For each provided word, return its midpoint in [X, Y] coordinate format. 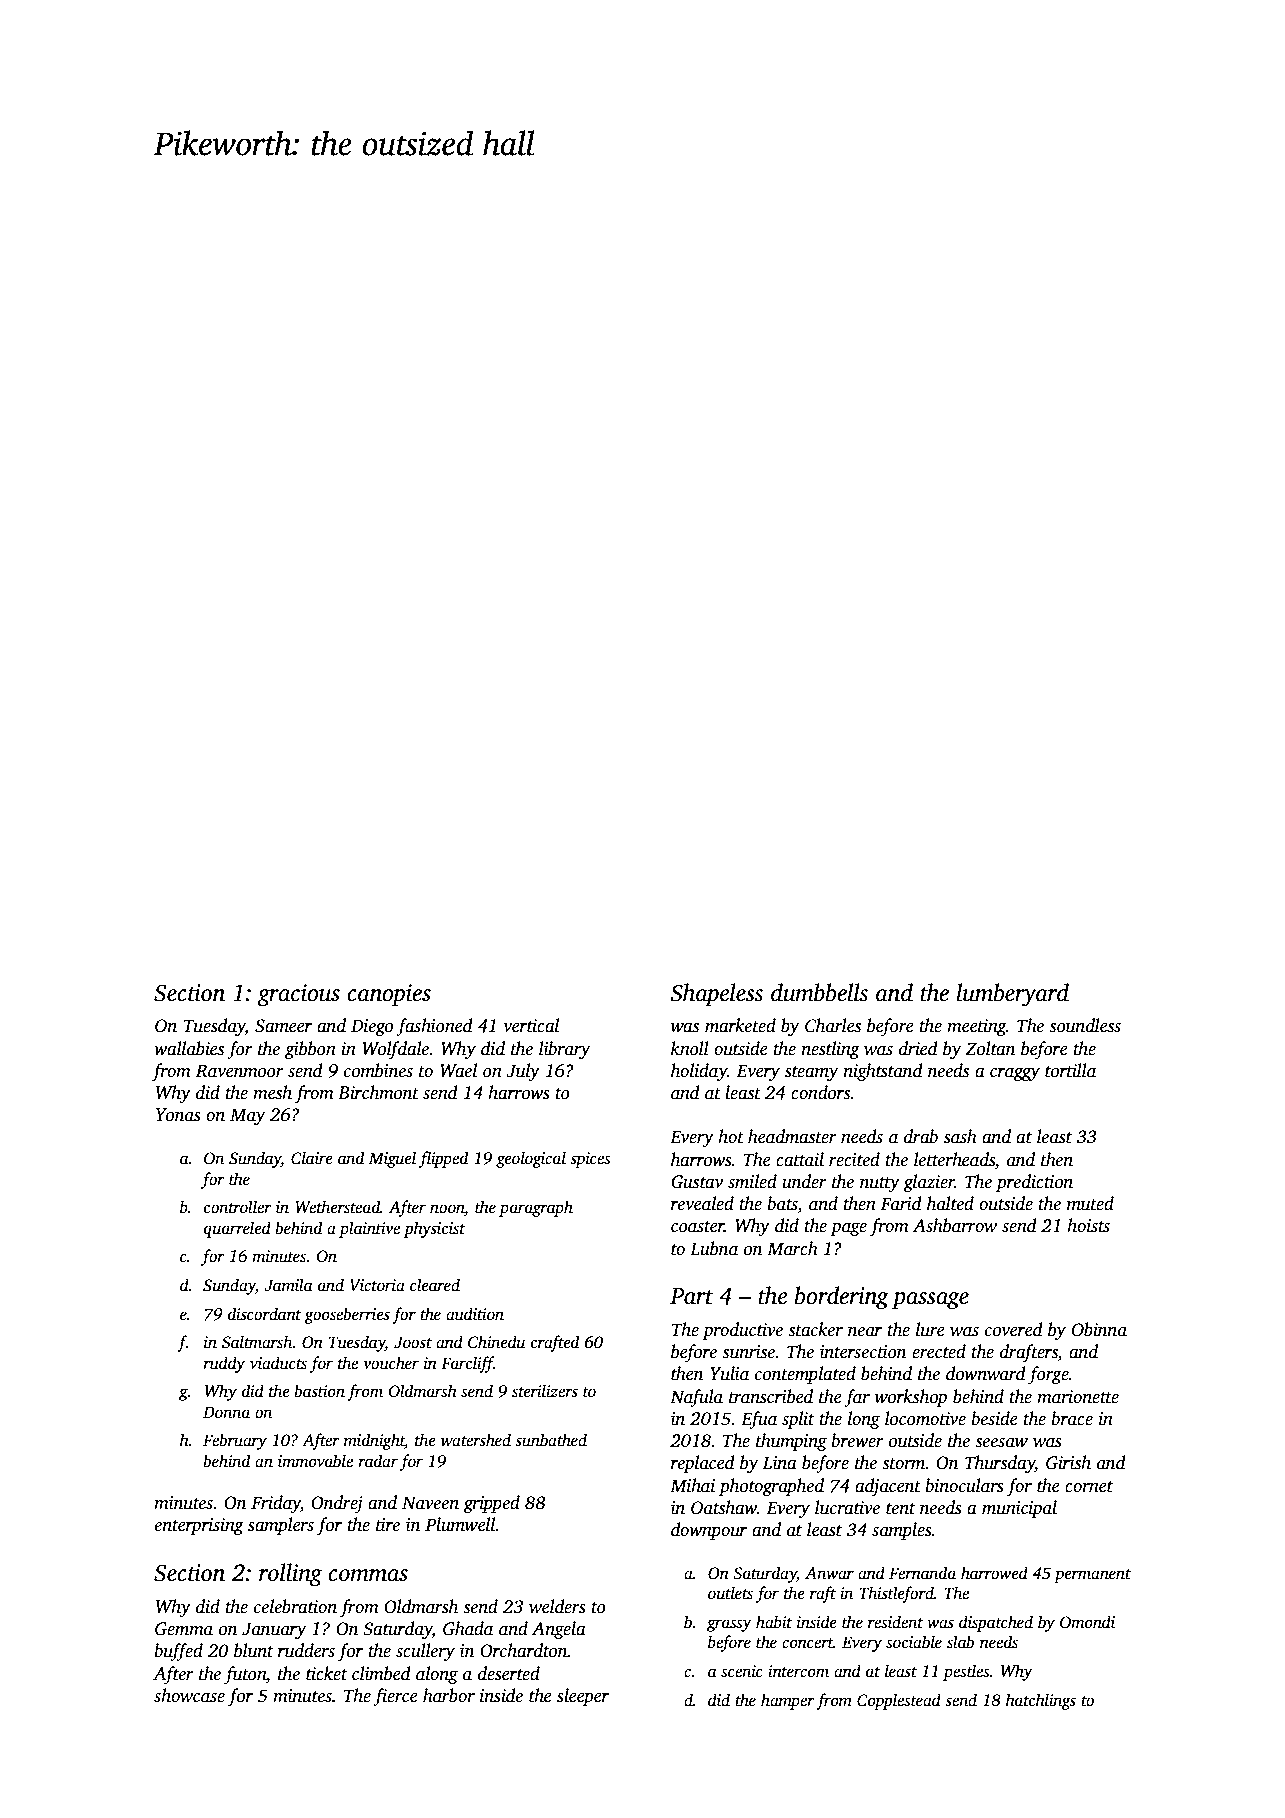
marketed [740, 1025]
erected [939, 1351]
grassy [729, 1625]
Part [692, 1296]
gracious [299, 995]
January [274, 1630]
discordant [264, 1314]
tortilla [1070, 1070]
